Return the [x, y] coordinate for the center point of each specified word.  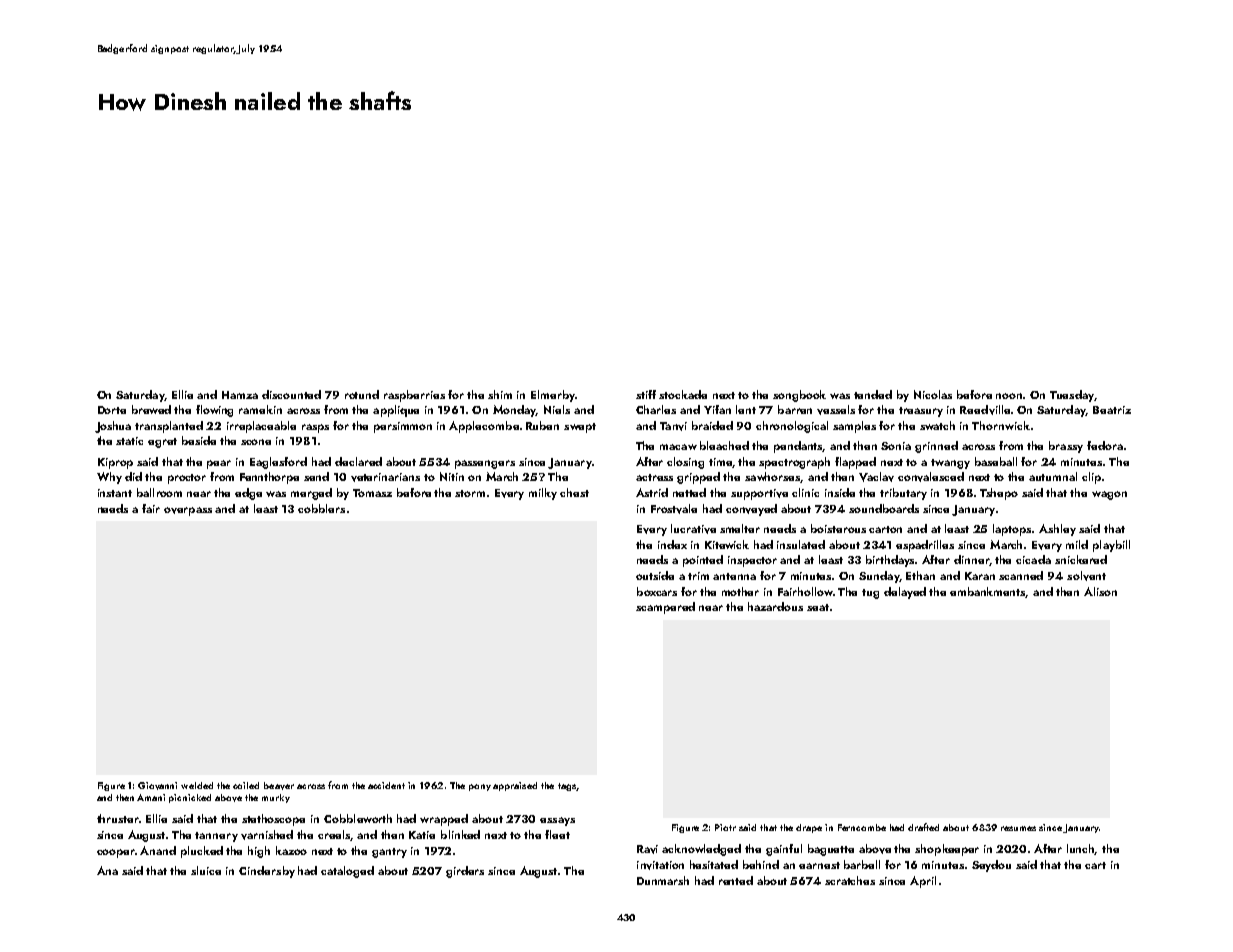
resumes [1018, 828]
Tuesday [1072, 396]
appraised [515, 786]
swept [580, 428]
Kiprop [115, 463]
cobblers [321, 508]
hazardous [775, 606]
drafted [923, 827]
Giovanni [157, 786]
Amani [151, 797]
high [259, 852]
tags [567, 787]
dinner [971, 559]
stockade [683, 394]
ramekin [260, 409]
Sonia [896, 446]
